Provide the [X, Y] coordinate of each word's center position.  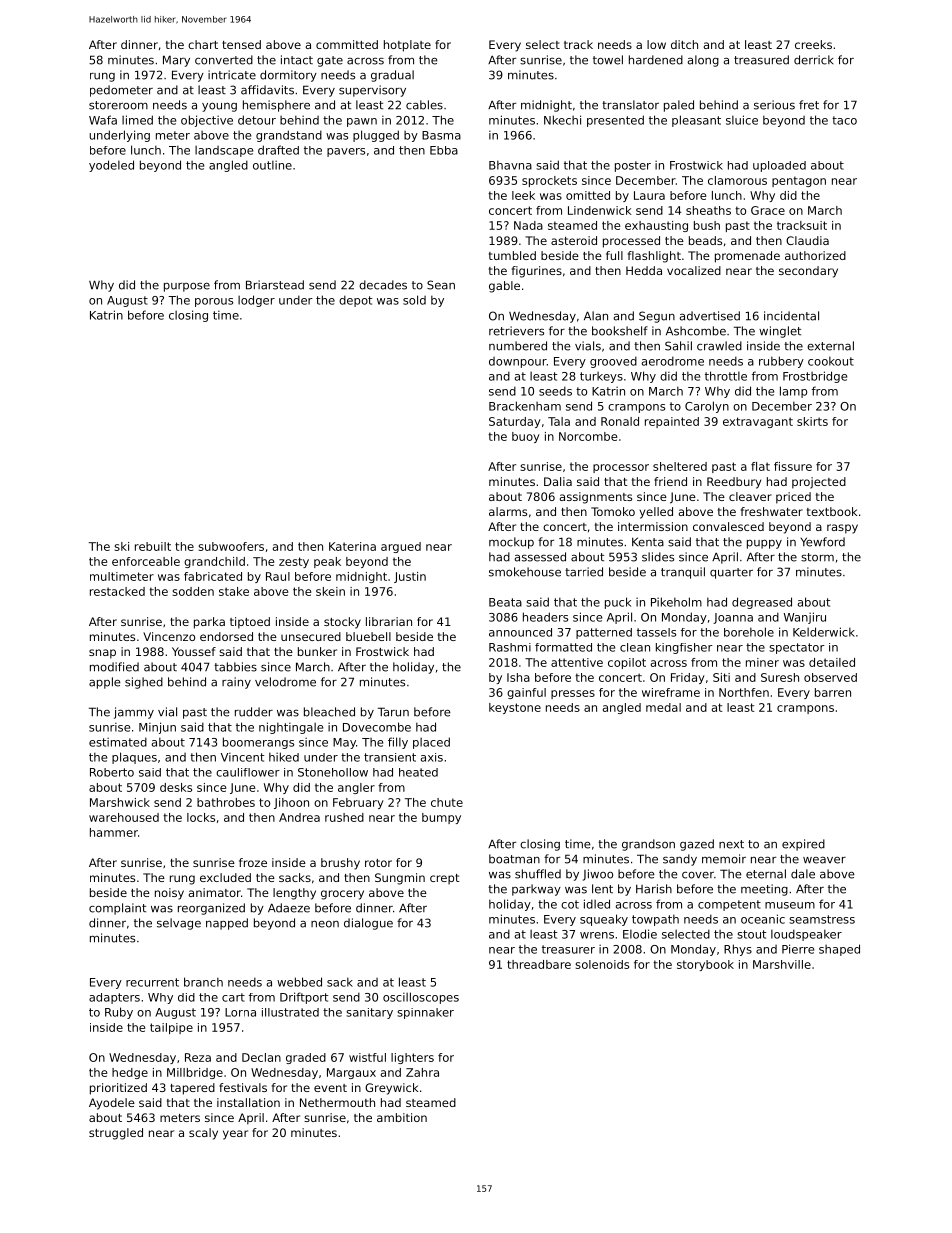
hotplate [407, 46]
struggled [116, 1134]
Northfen [744, 692]
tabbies [235, 667]
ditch [684, 44]
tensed [241, 44]
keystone [515, 708]
